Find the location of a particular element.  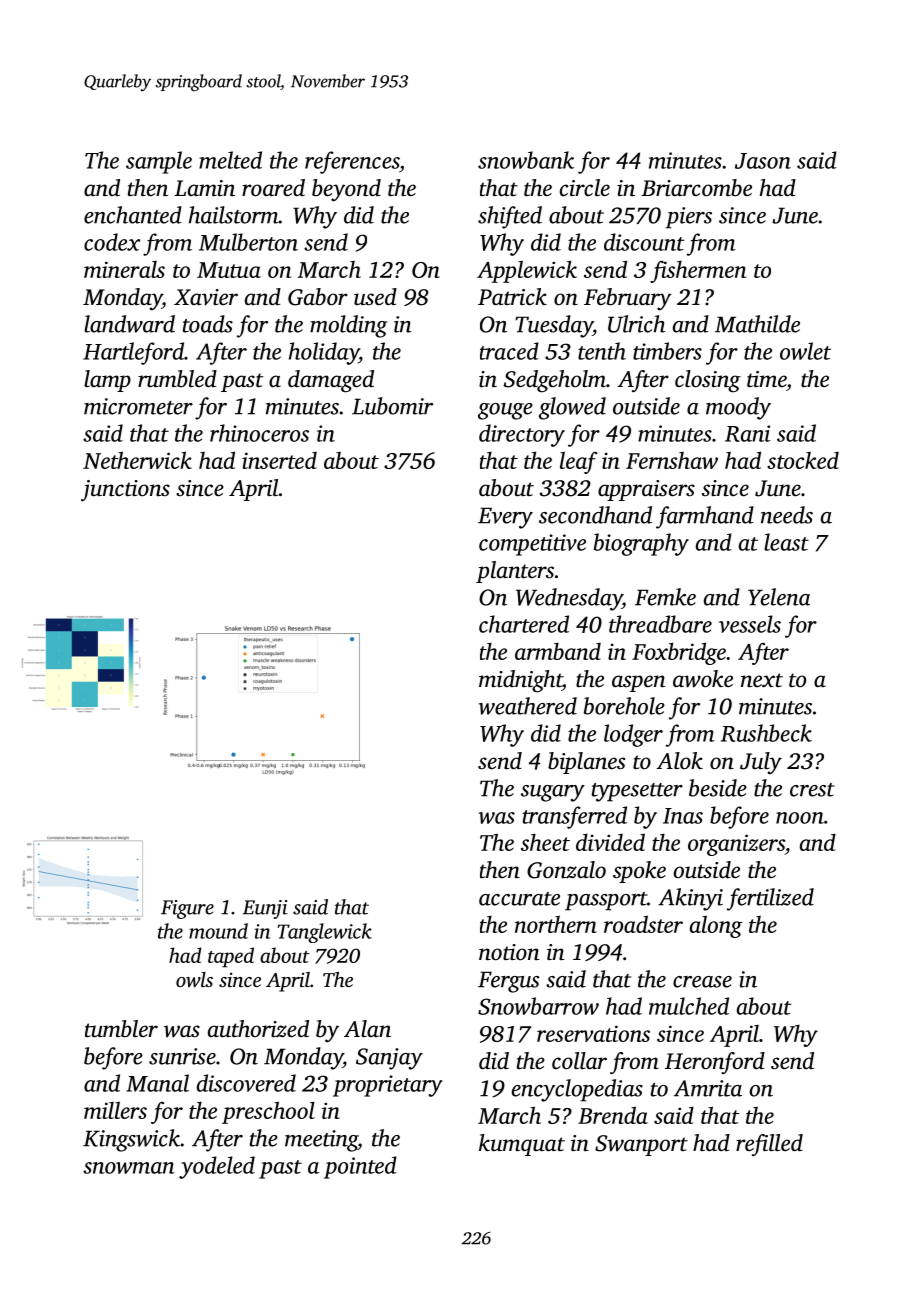

refilled is located at coordinates (769, 1145).
